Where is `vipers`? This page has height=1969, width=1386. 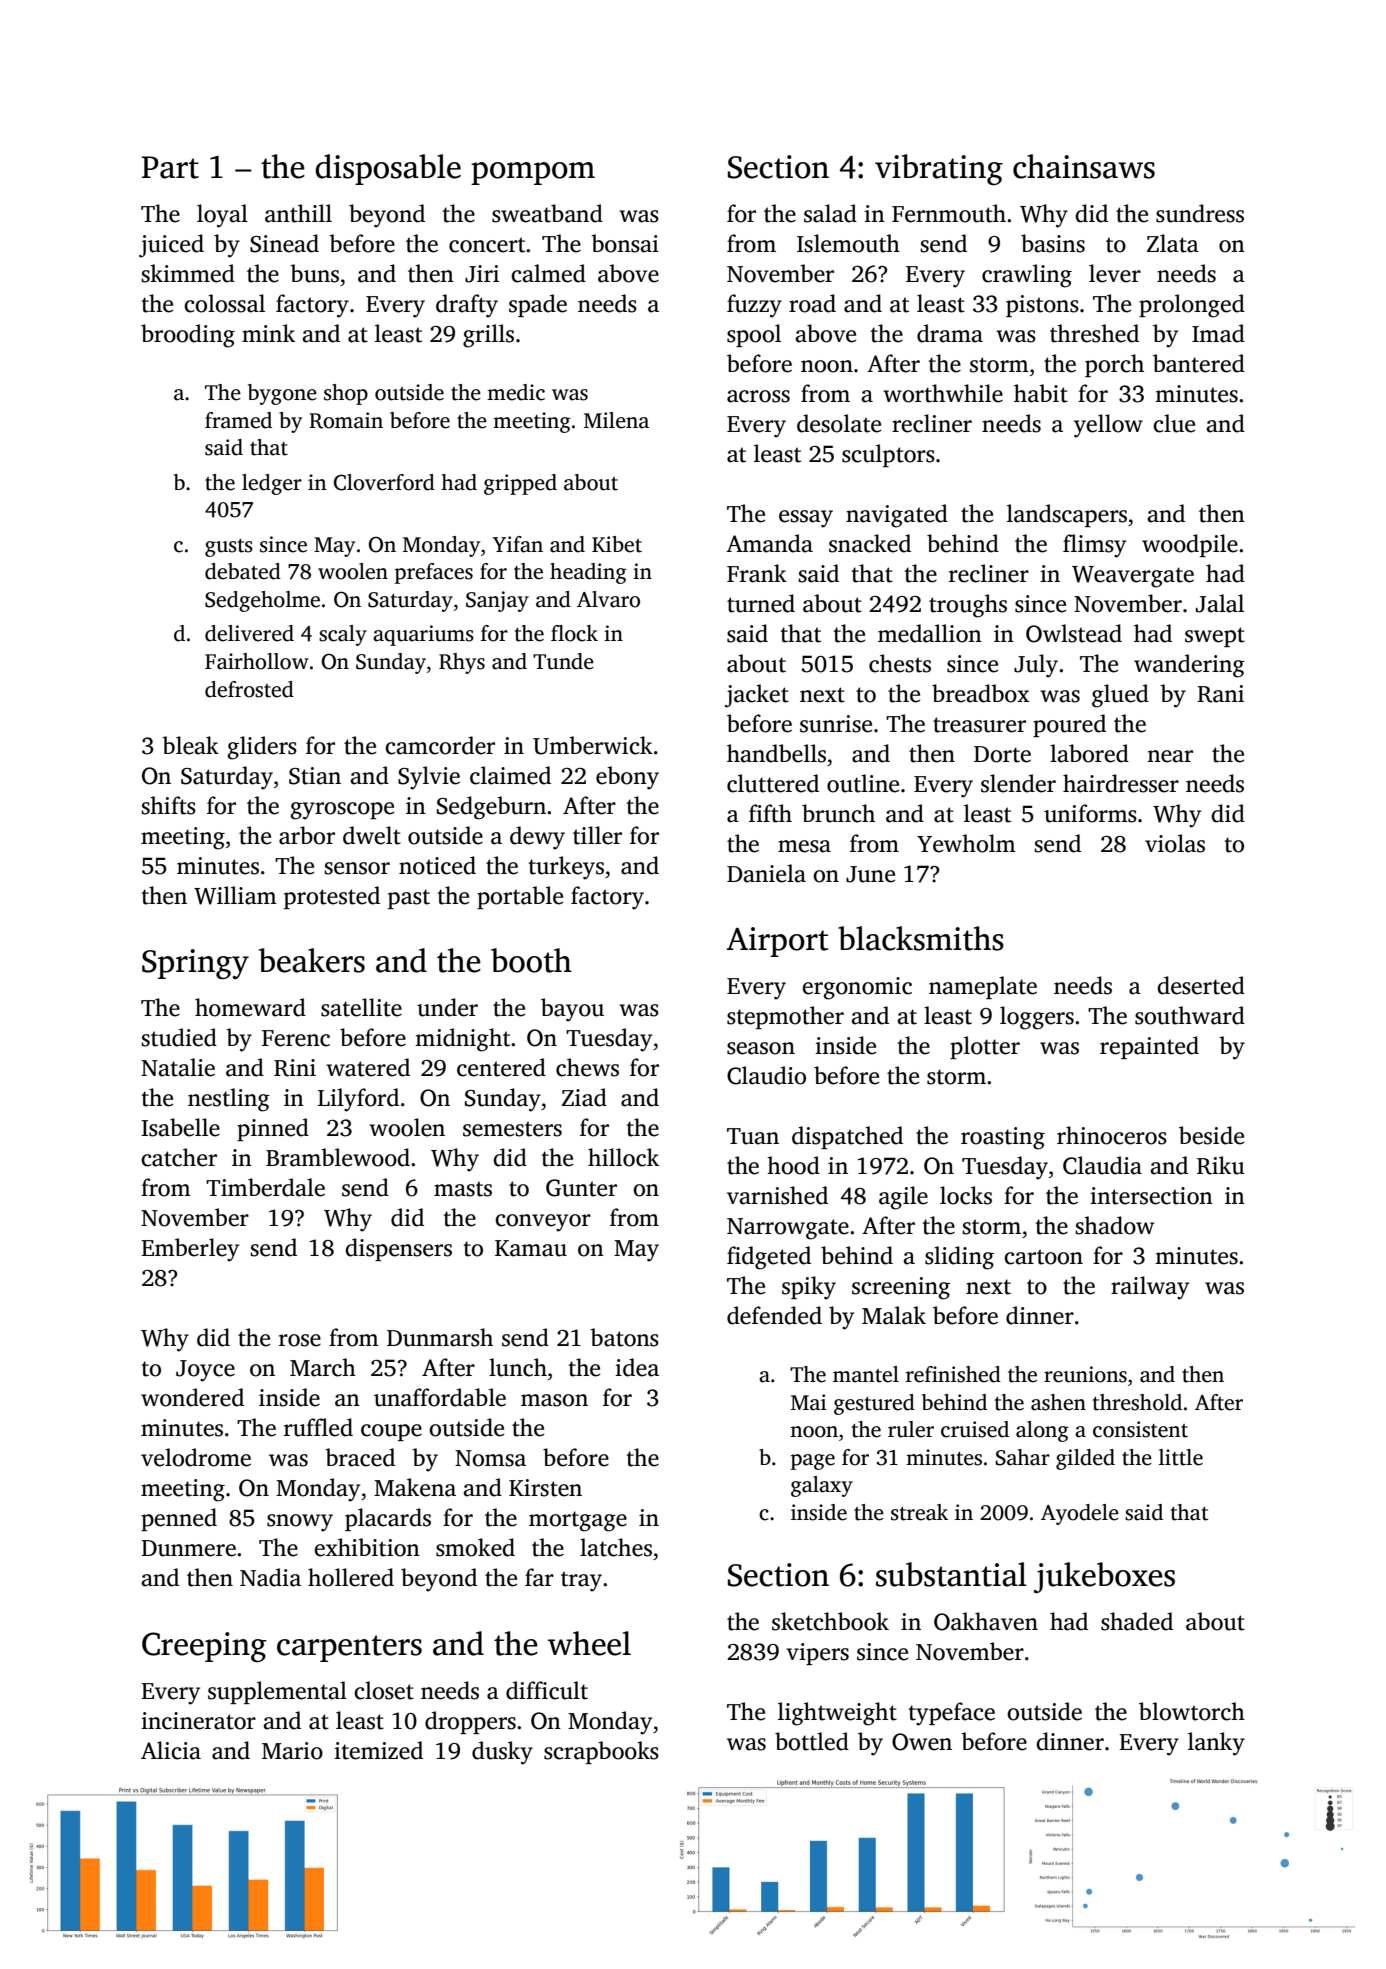 vipers is located at coordinates (817, 1654).
